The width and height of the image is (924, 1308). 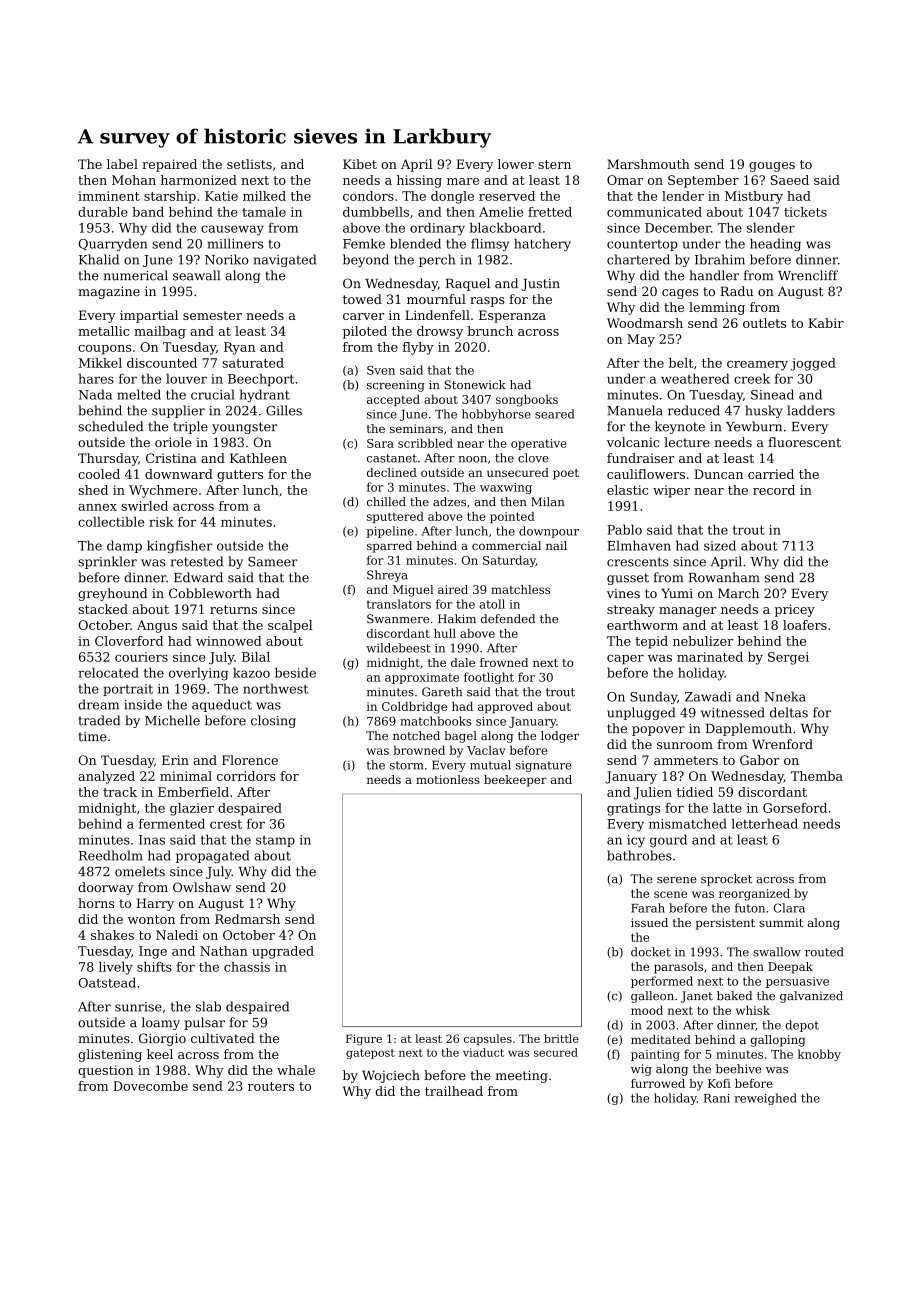 What do you see at coordinates (490, 765) in the image?
I see `mutual` at bounding box center [490, 765].
